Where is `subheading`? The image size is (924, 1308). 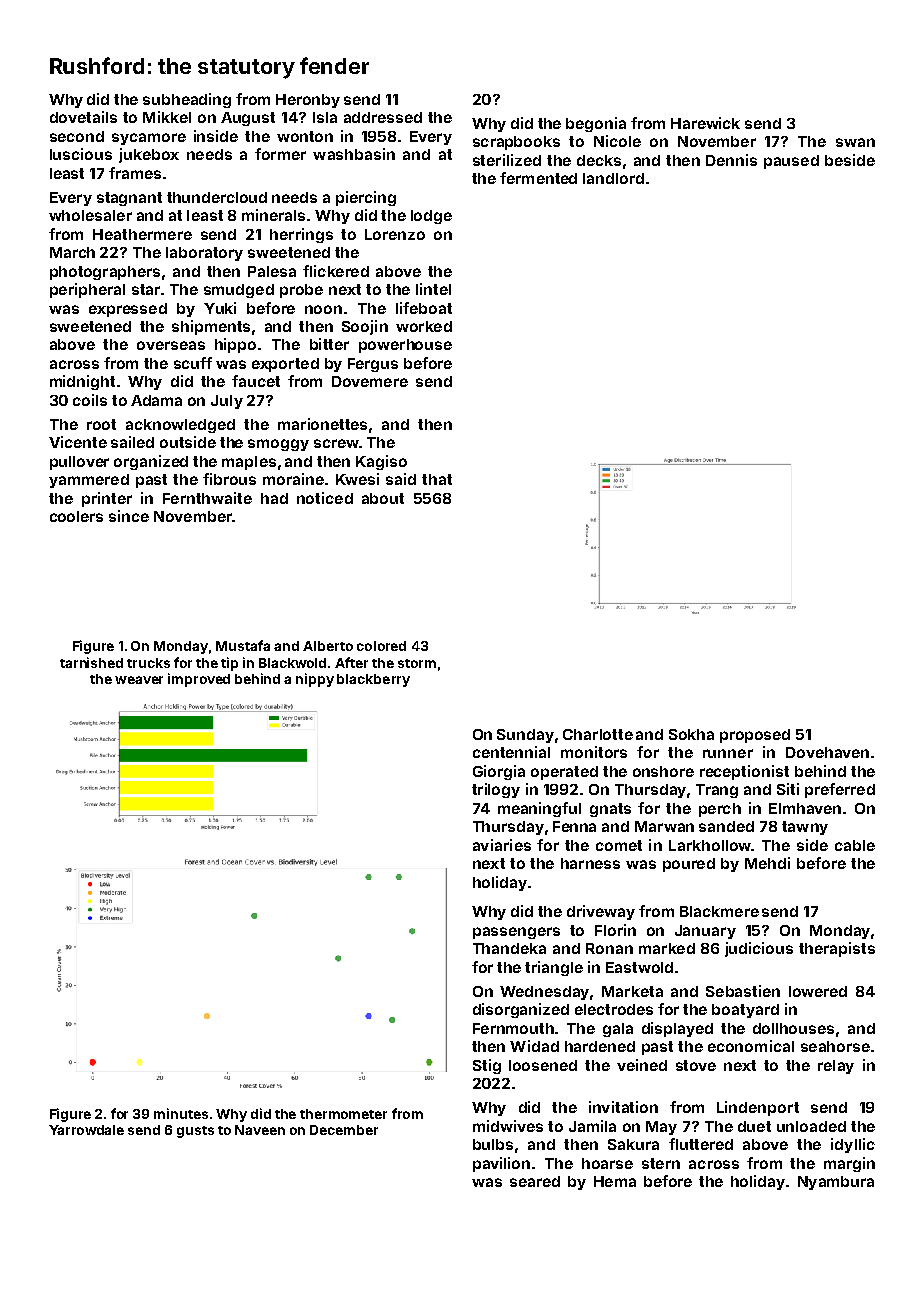
subheading is located at coordinates (187, 100).
